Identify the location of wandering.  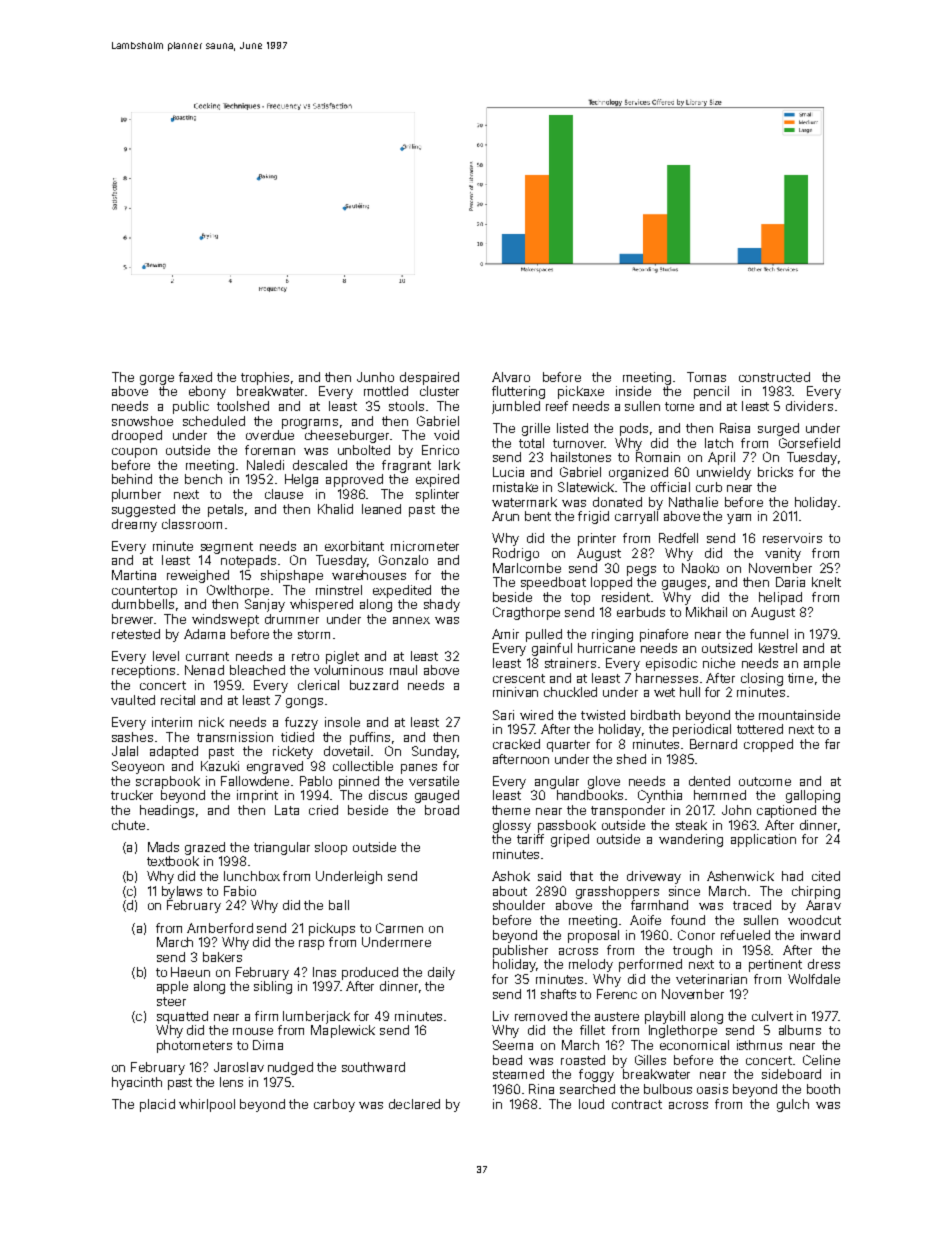
(691, 840).
